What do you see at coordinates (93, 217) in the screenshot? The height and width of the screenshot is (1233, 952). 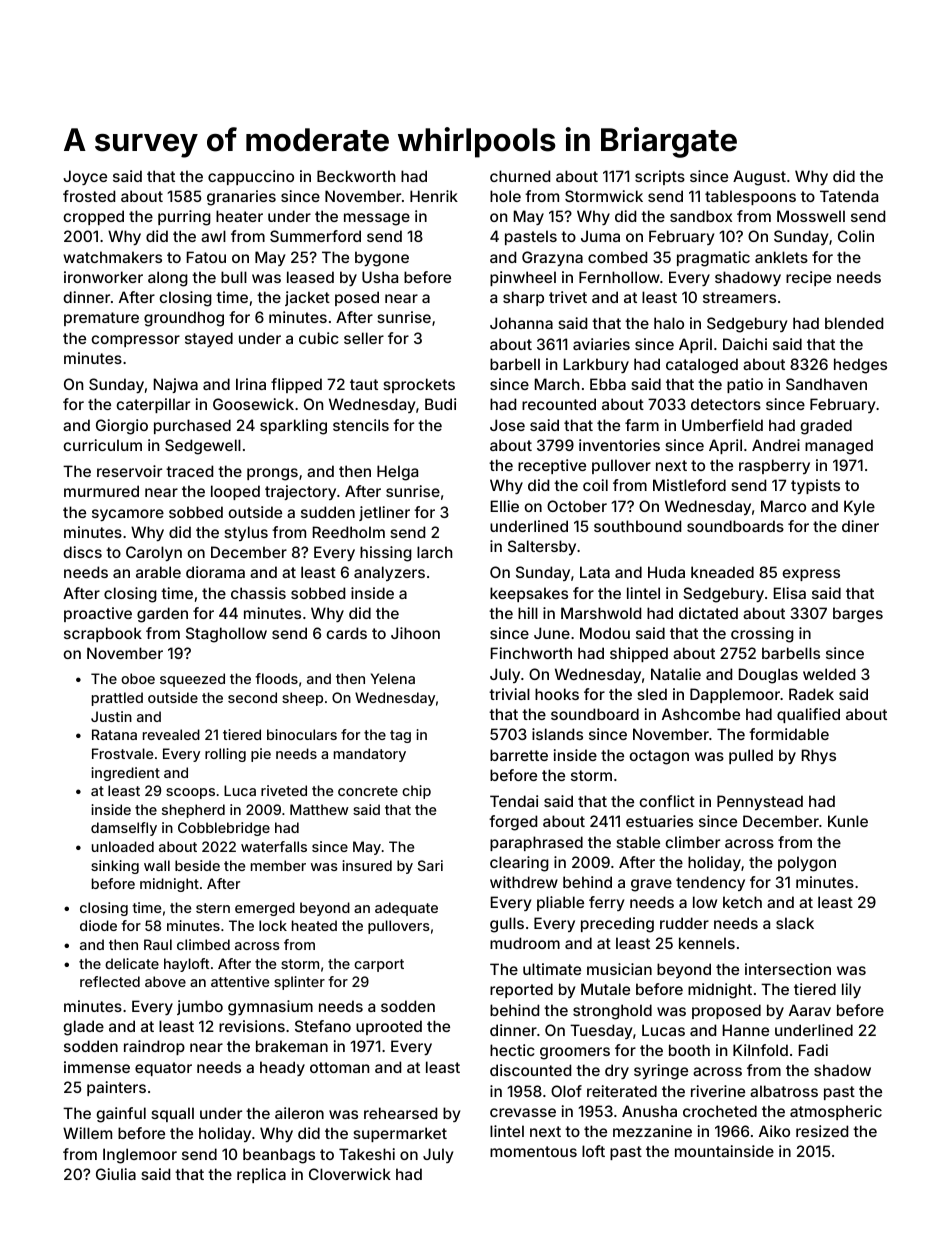 I see `cropped` at bounding box center [93, 217].
